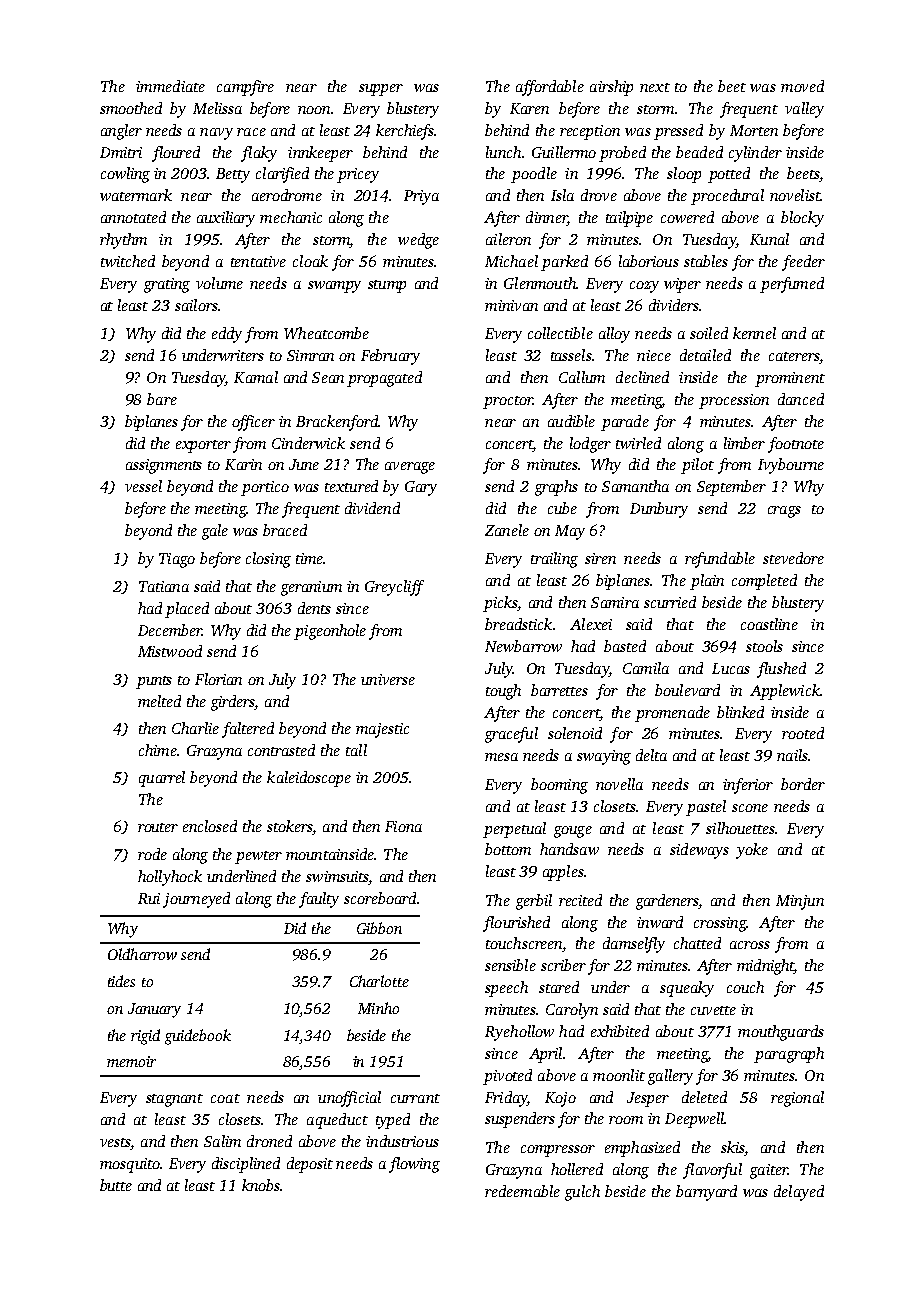  Describe the element at coordinates (415, 1098) in the image. I see `currant` at that location.
